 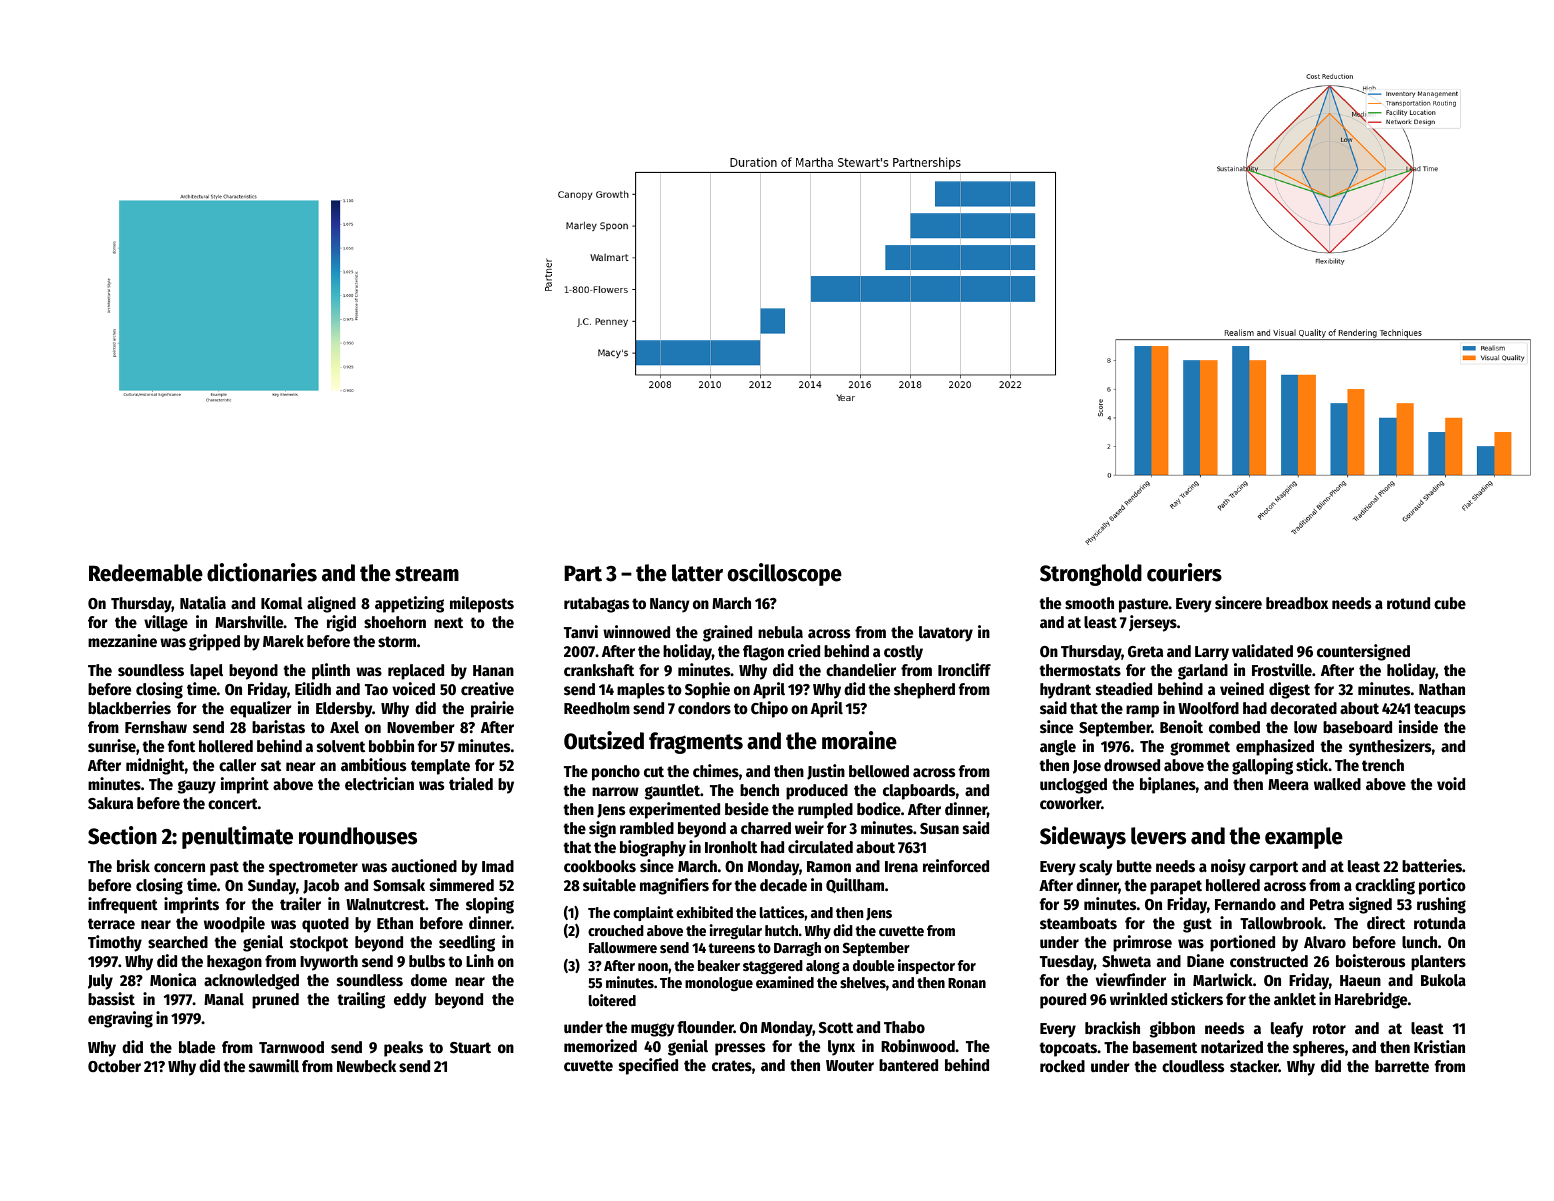 What do you see at coordinates (122, 835) in the screenshot?
I see `Section` at bounding box center [122, 835].
